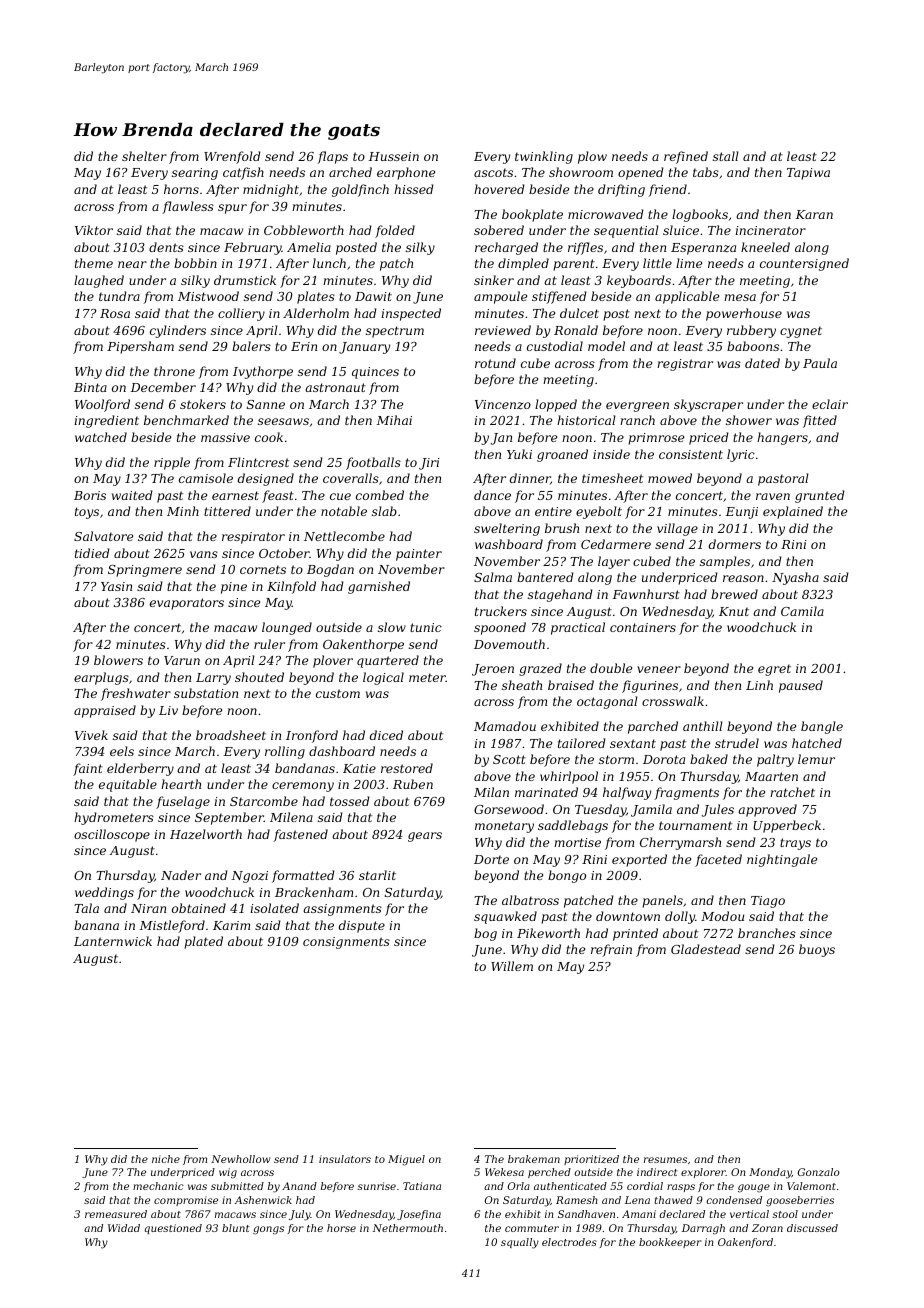  I want to click on quartered, so click(388, 661).
